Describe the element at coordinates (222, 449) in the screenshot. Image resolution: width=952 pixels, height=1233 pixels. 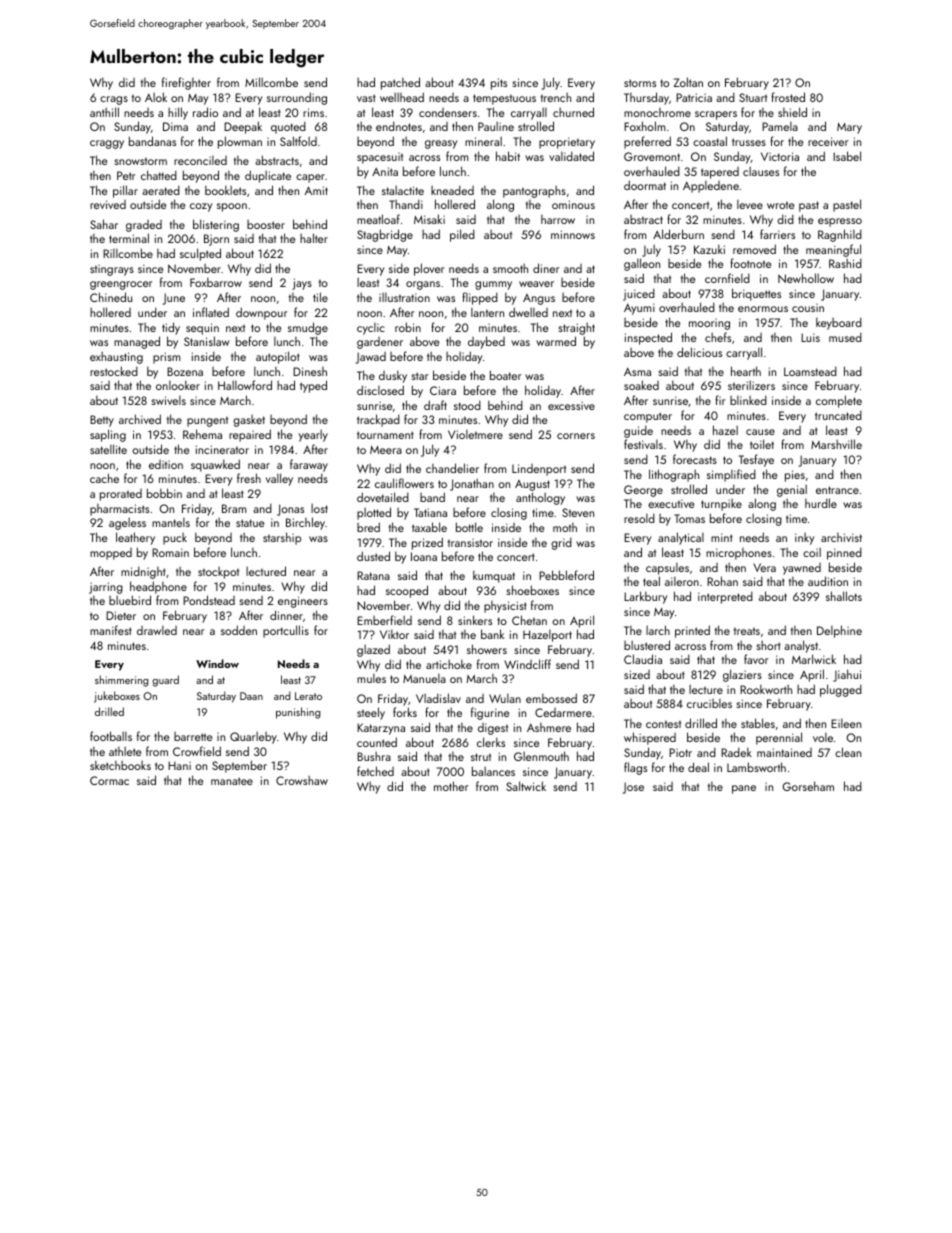
I see `incinerator` at that location.
